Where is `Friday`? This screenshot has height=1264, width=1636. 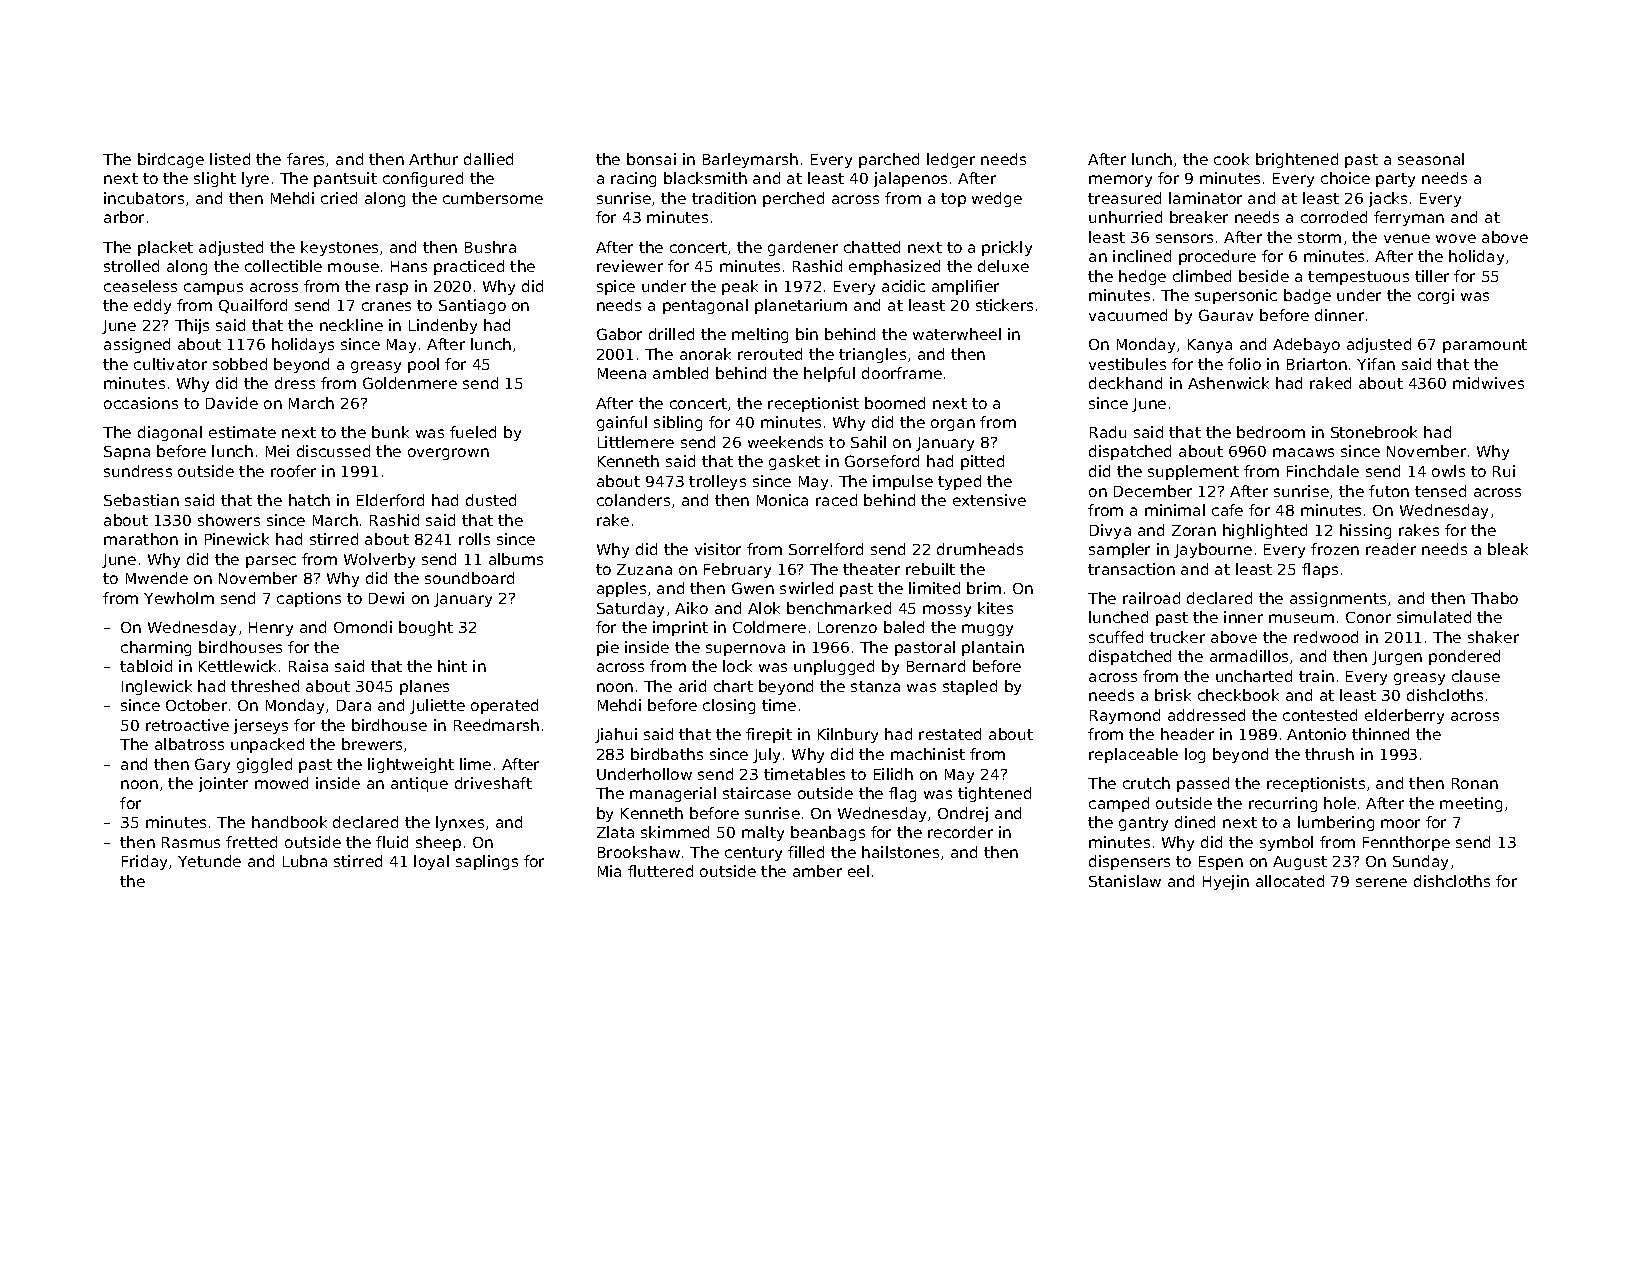 Friday is located at coordinates (144, 862).
